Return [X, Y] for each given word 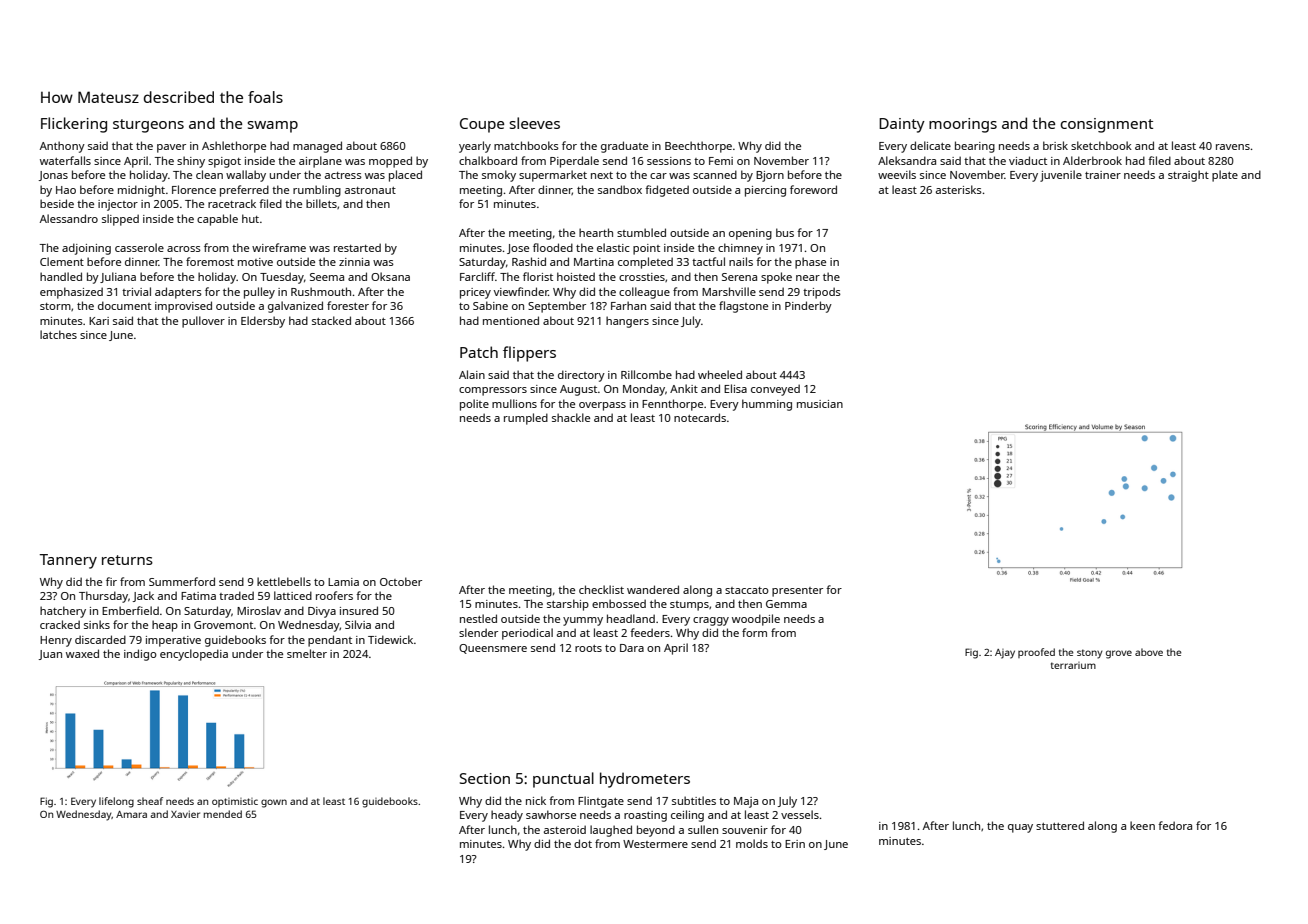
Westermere [655, 844]
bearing [975, 147]
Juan [50, 655]
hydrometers [645, 780]
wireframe [279, 247]
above [1149, 652]
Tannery [68, 561]
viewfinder [521, 291]
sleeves [535, 123]
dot [583, 843]
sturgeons [148, 126]
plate [1225, 176]
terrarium [1073, 665]
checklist [601, 589]
